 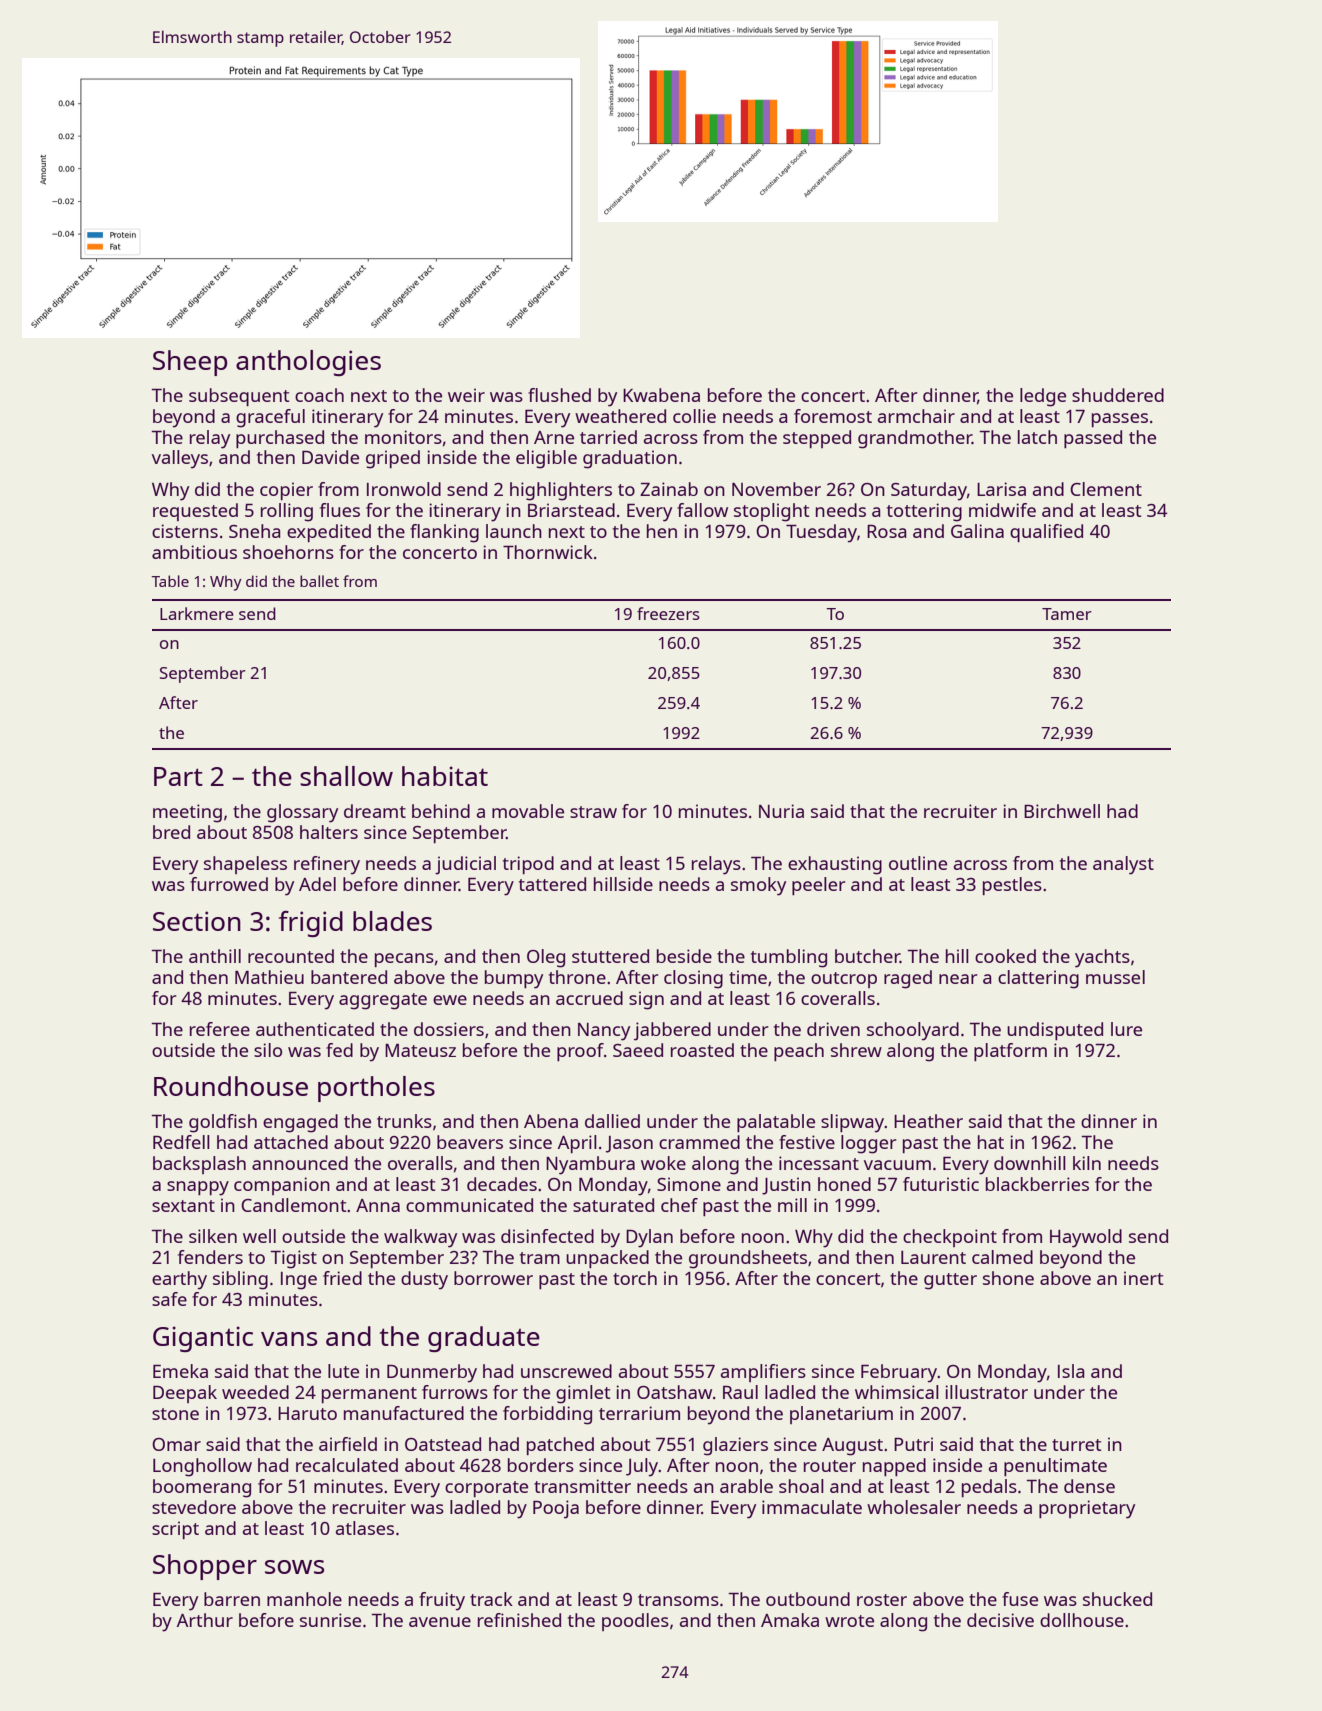 I want to click on dense, so click(x=1089, y=1486).
